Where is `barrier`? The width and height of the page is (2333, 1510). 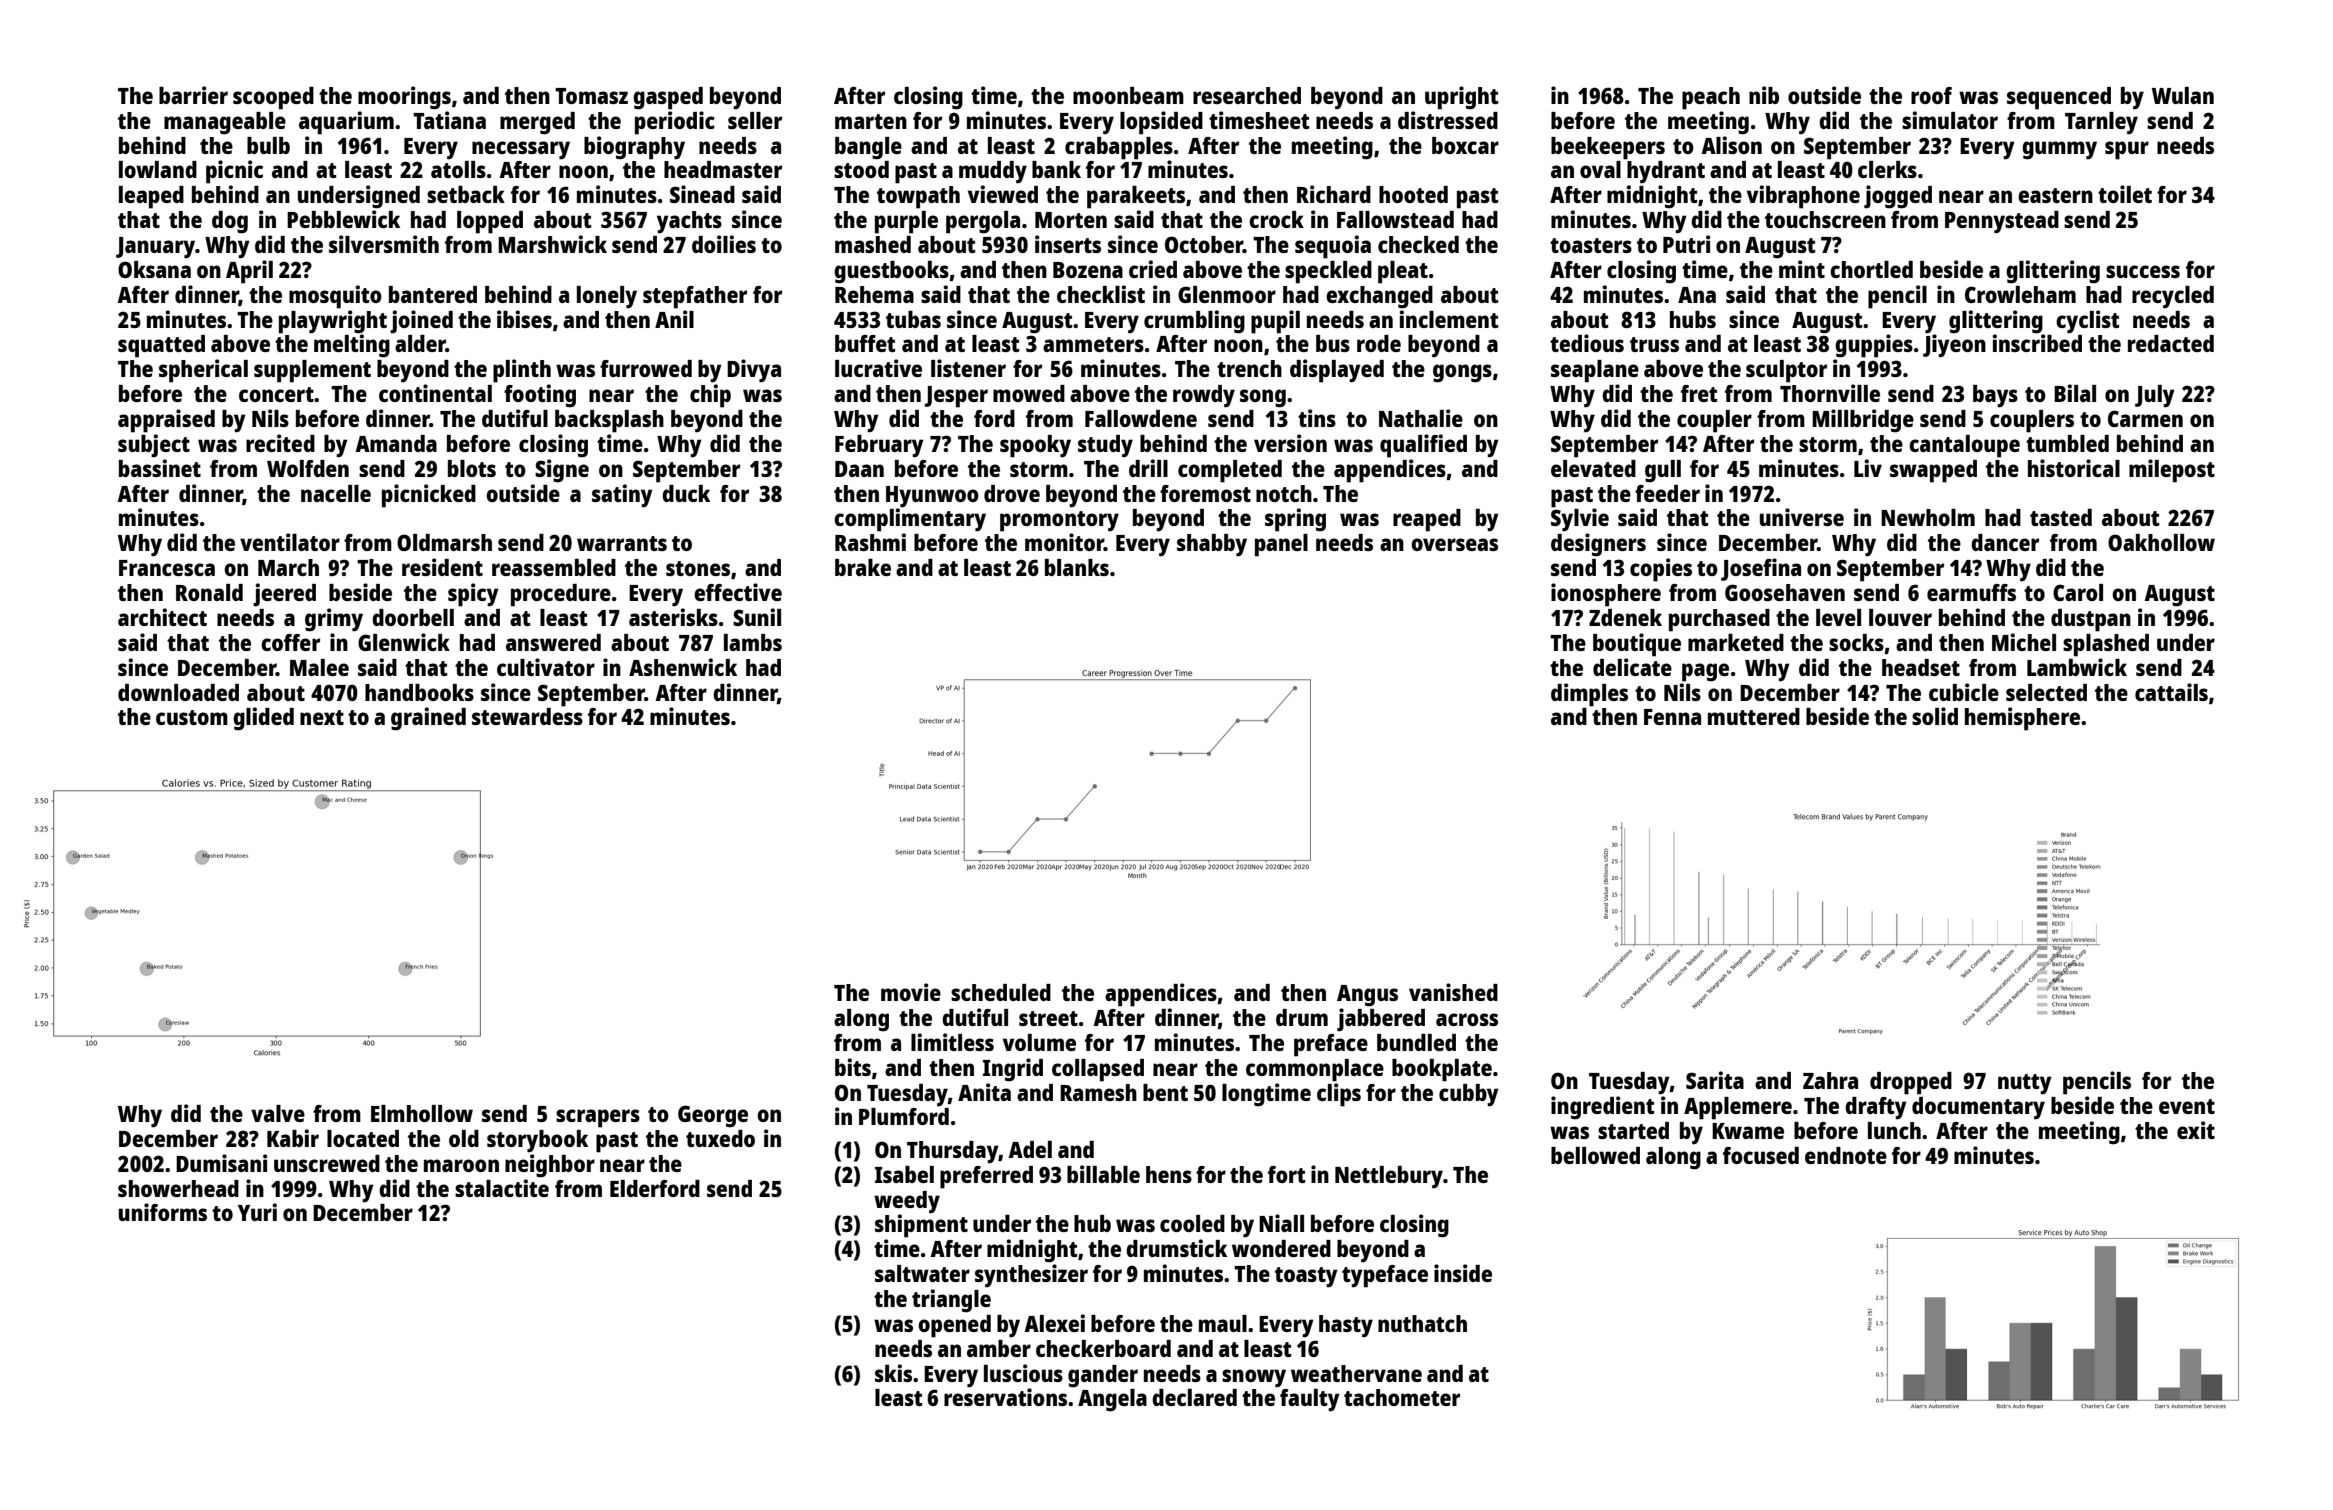
barrier is located at coordinates (193, 95).
